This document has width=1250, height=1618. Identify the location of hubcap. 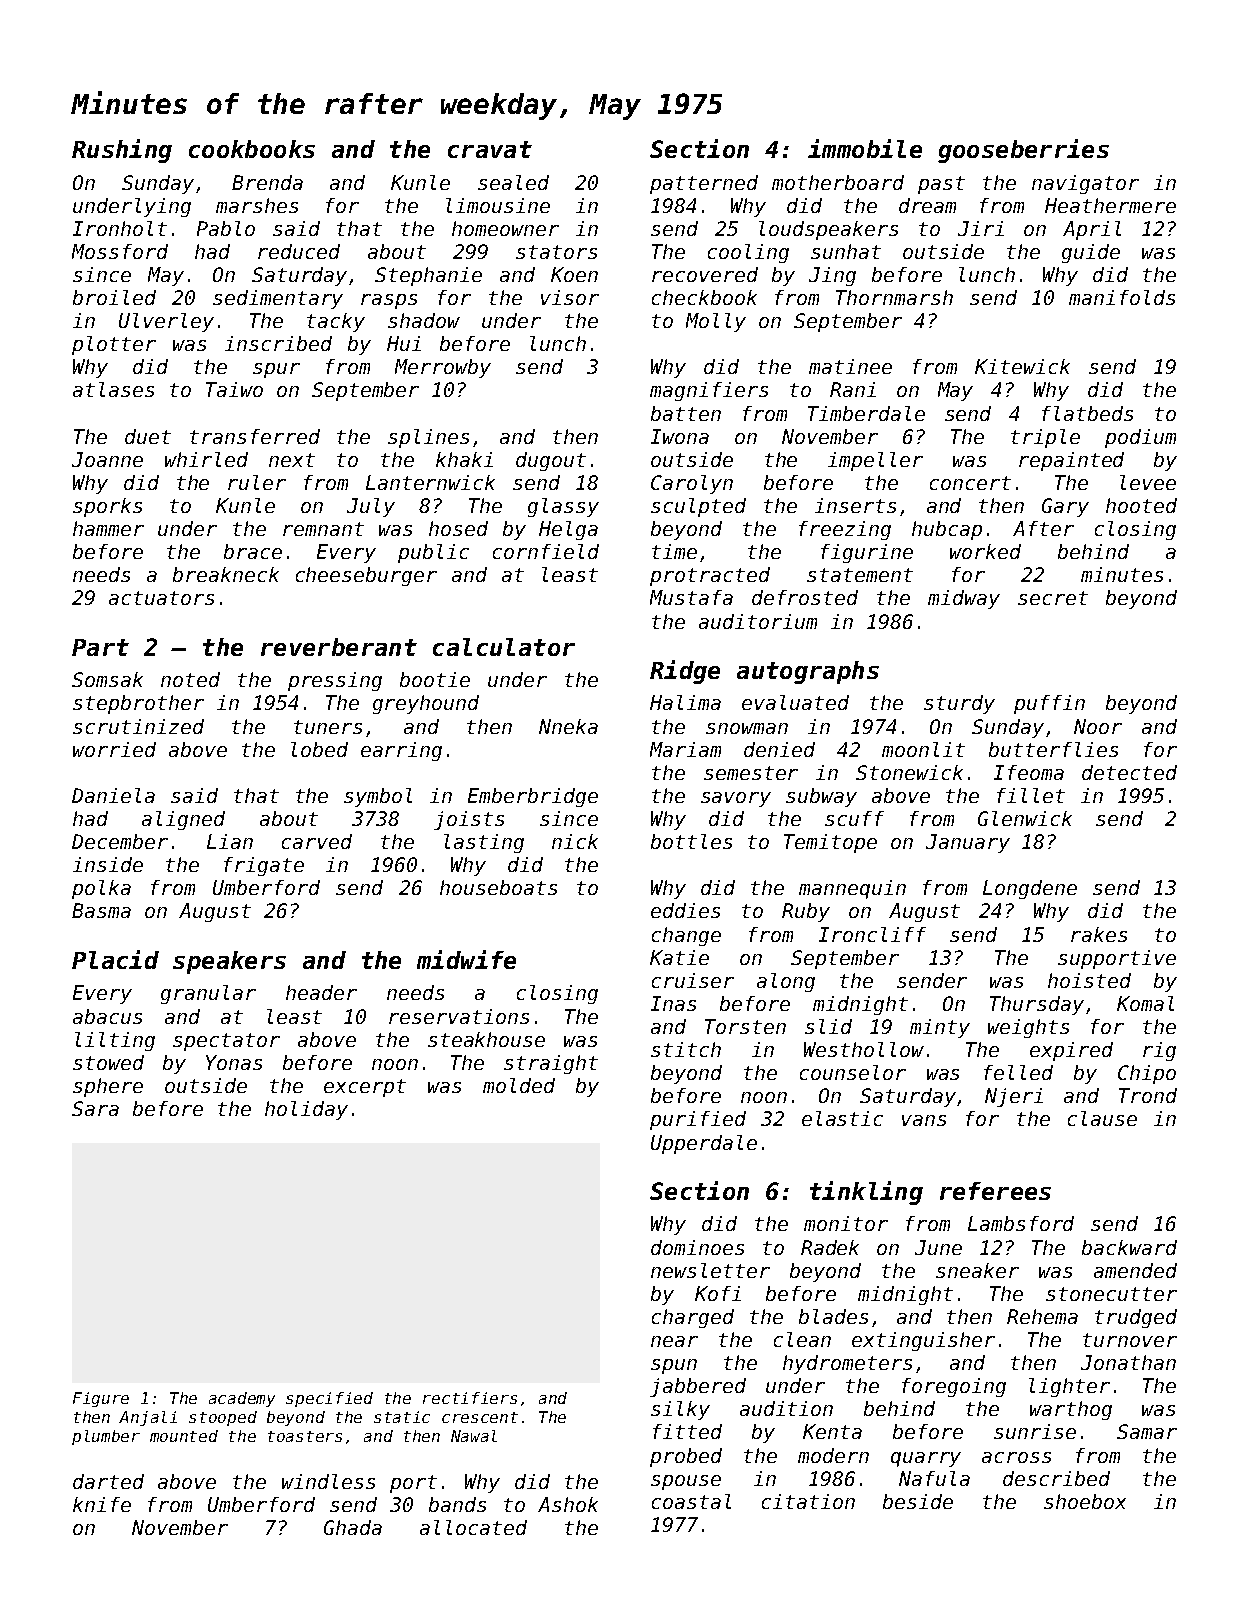
(947, 530).
